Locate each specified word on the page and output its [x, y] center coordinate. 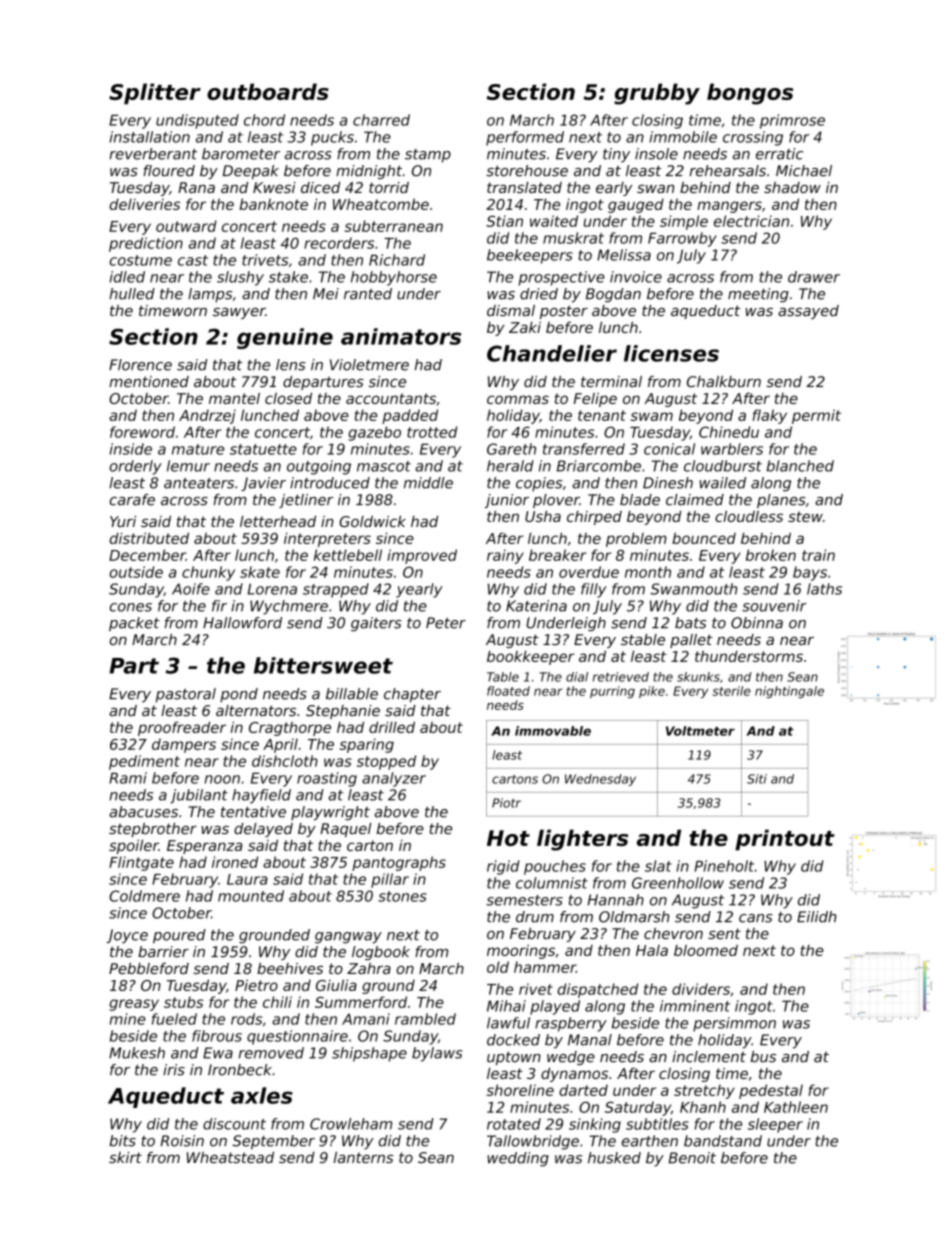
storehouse [527, 171]
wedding [518, 1159]
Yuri [123, 521]
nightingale [789, 692]
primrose [792, 121]
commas [518, 399]
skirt [125, 1157]
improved [422, 556]
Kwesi [274, 187]
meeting [758, 295]
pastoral [186, 695]
